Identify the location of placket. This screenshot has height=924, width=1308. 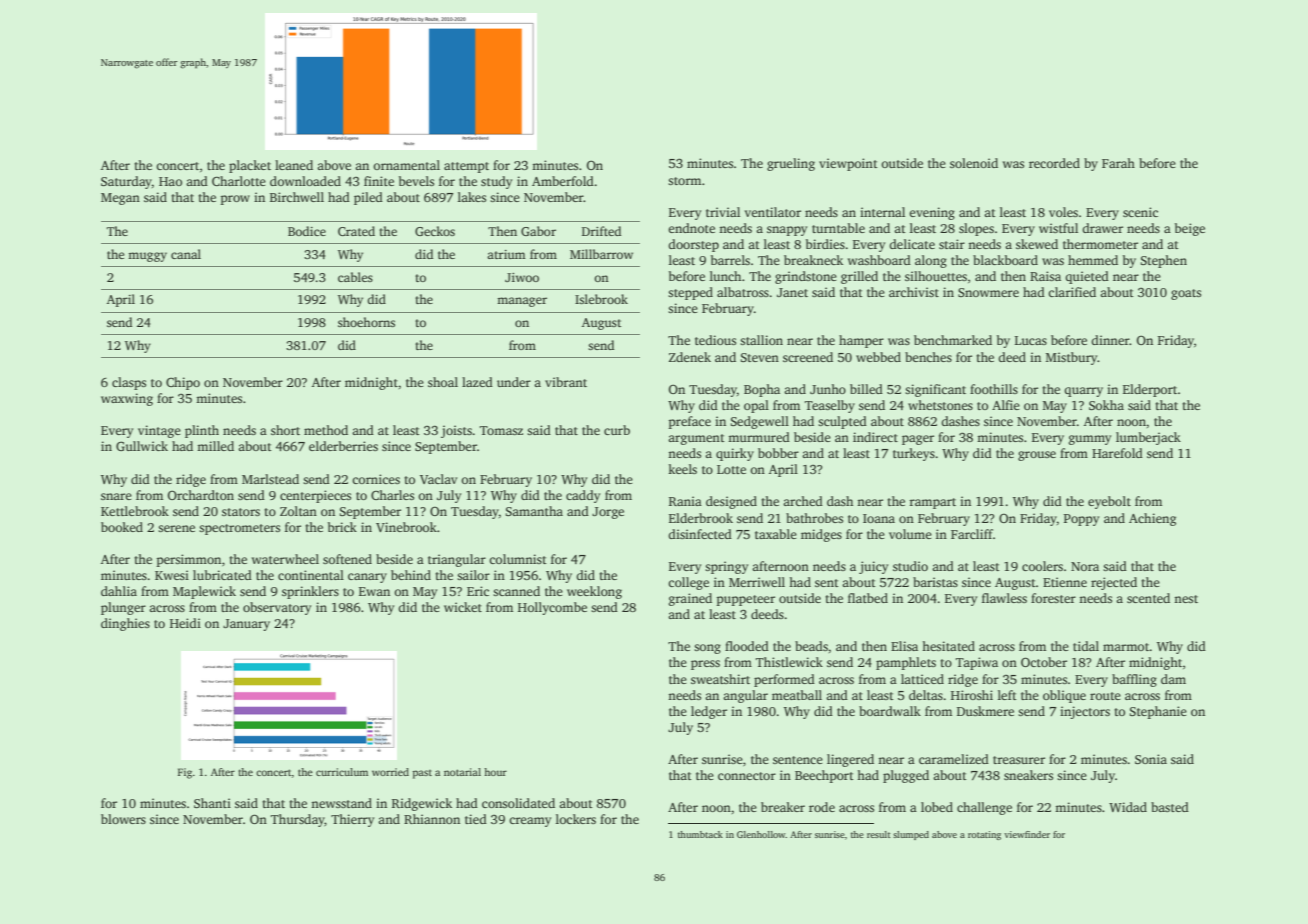
(250, 166).
